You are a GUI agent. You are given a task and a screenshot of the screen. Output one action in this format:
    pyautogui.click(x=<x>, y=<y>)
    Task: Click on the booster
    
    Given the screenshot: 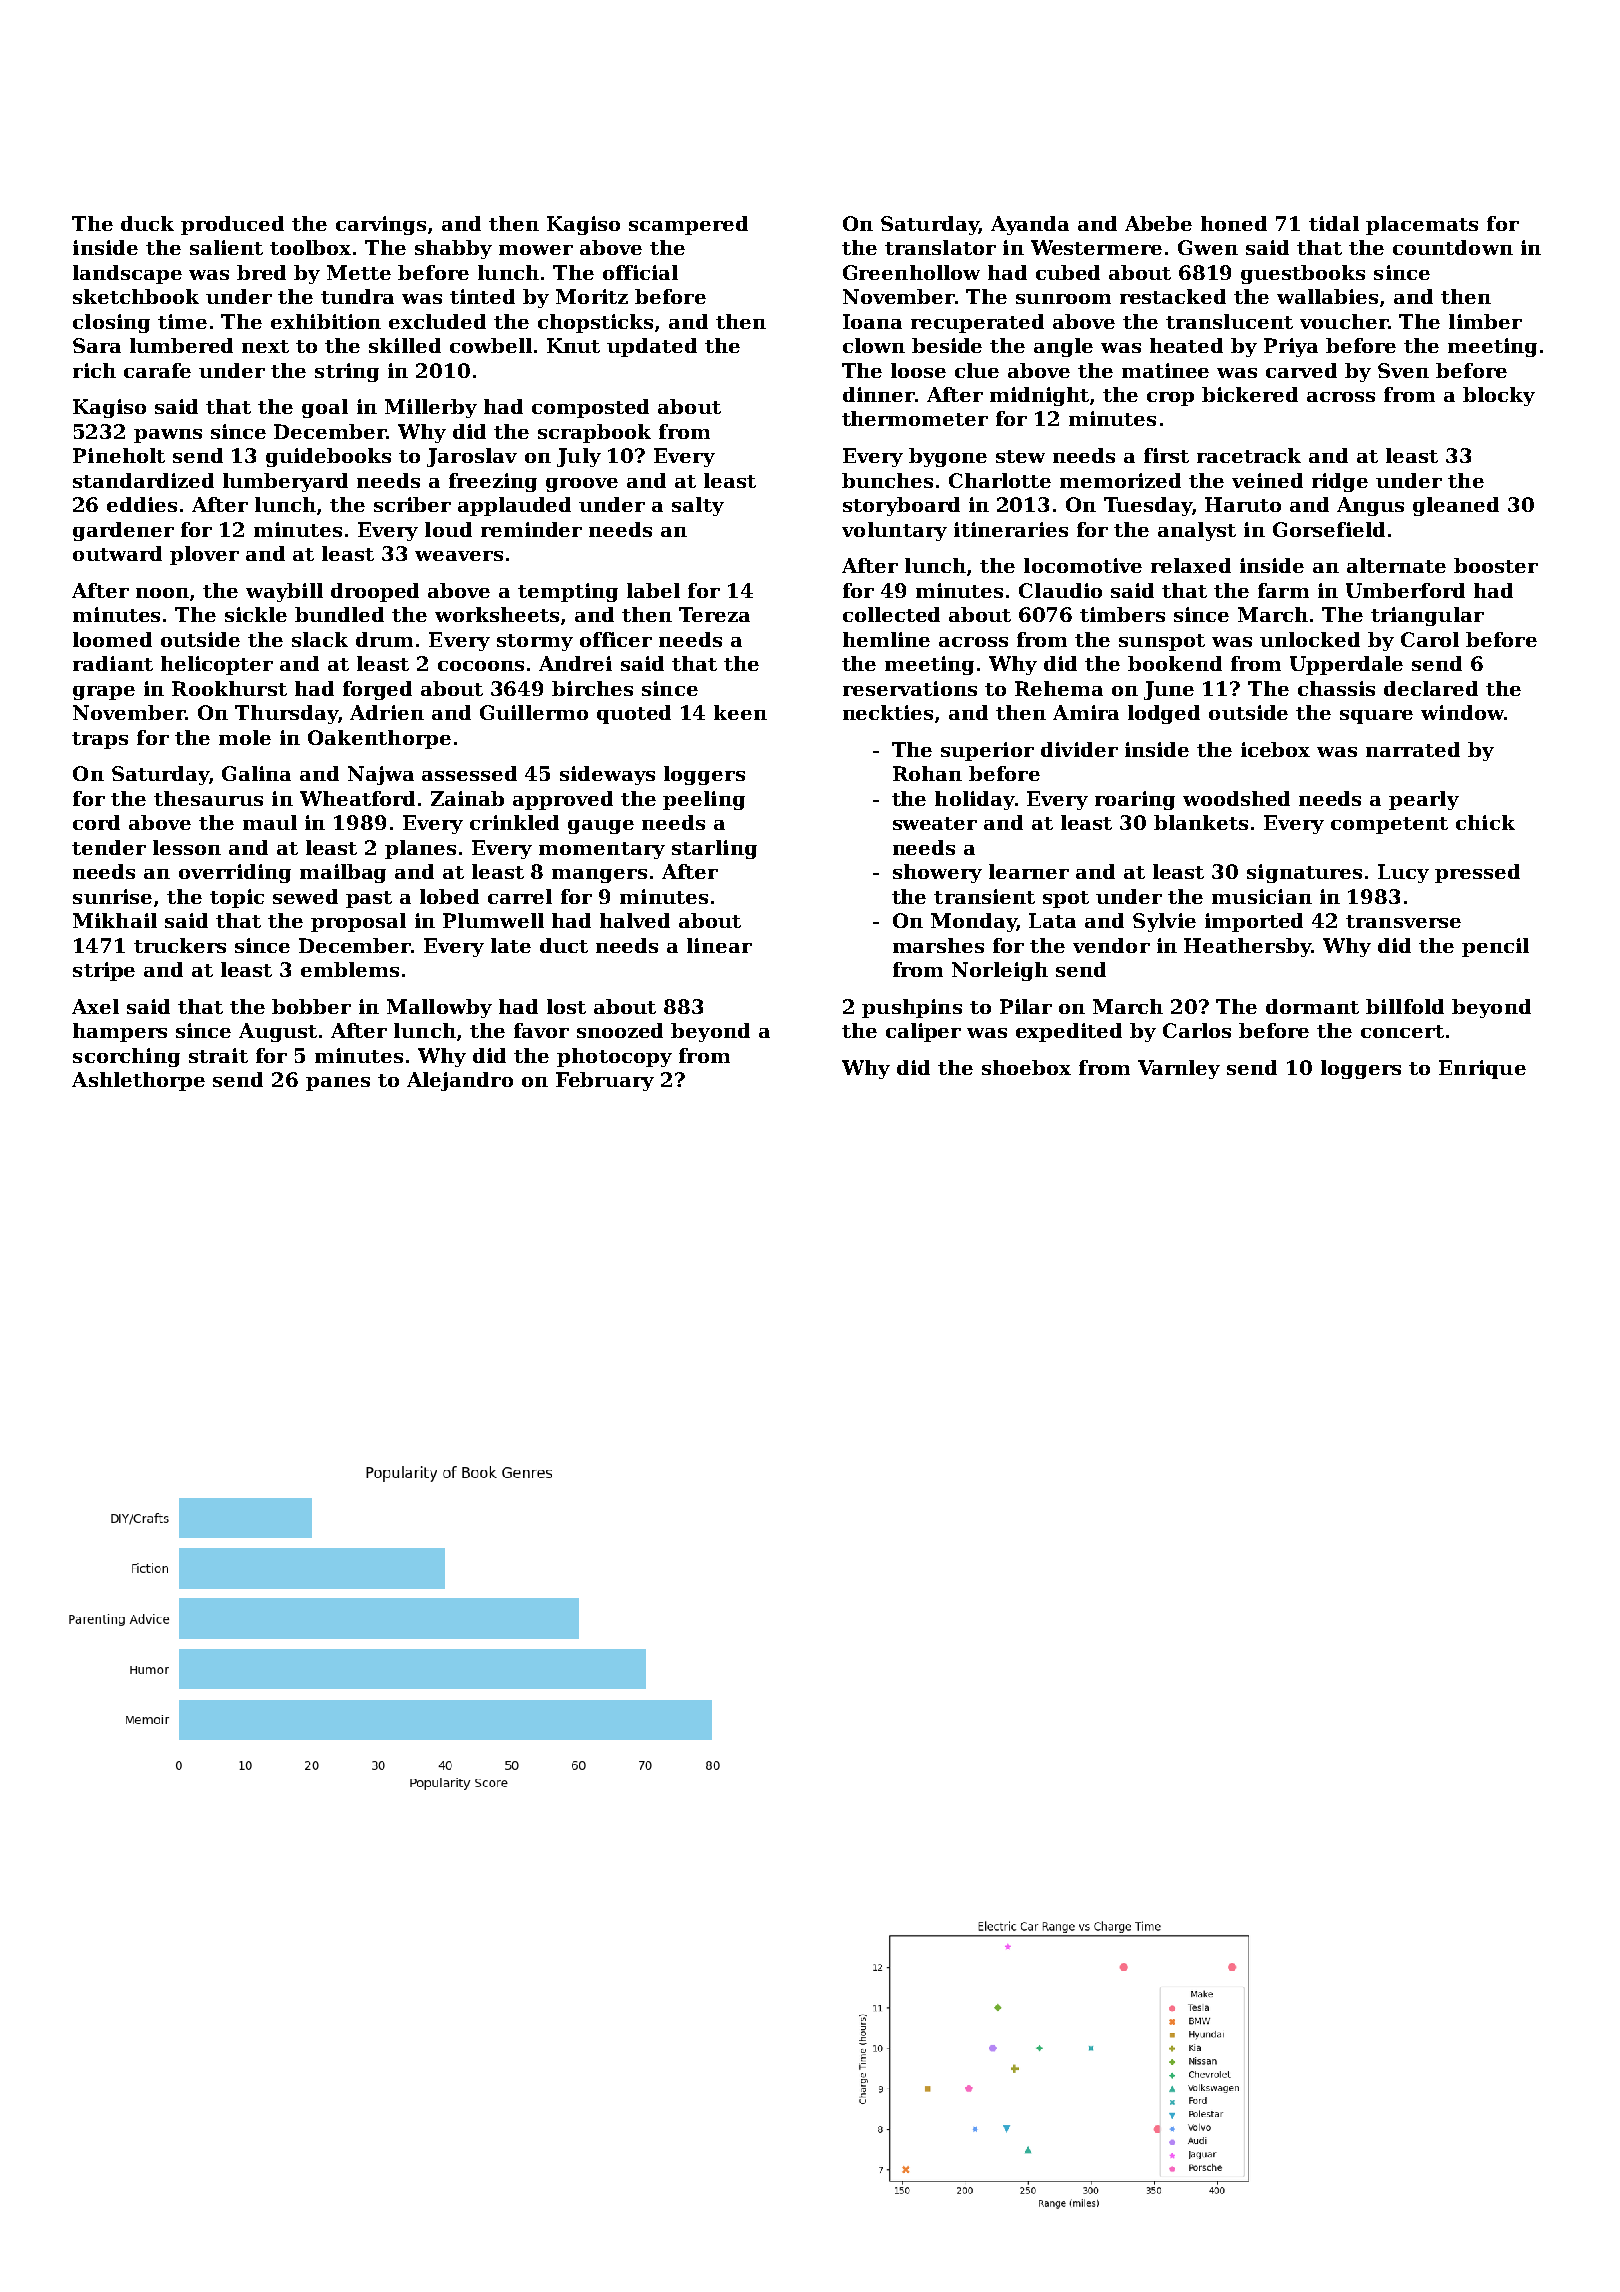 What is the action you would take?
    pyautogui.click(x=1496, y=565)
